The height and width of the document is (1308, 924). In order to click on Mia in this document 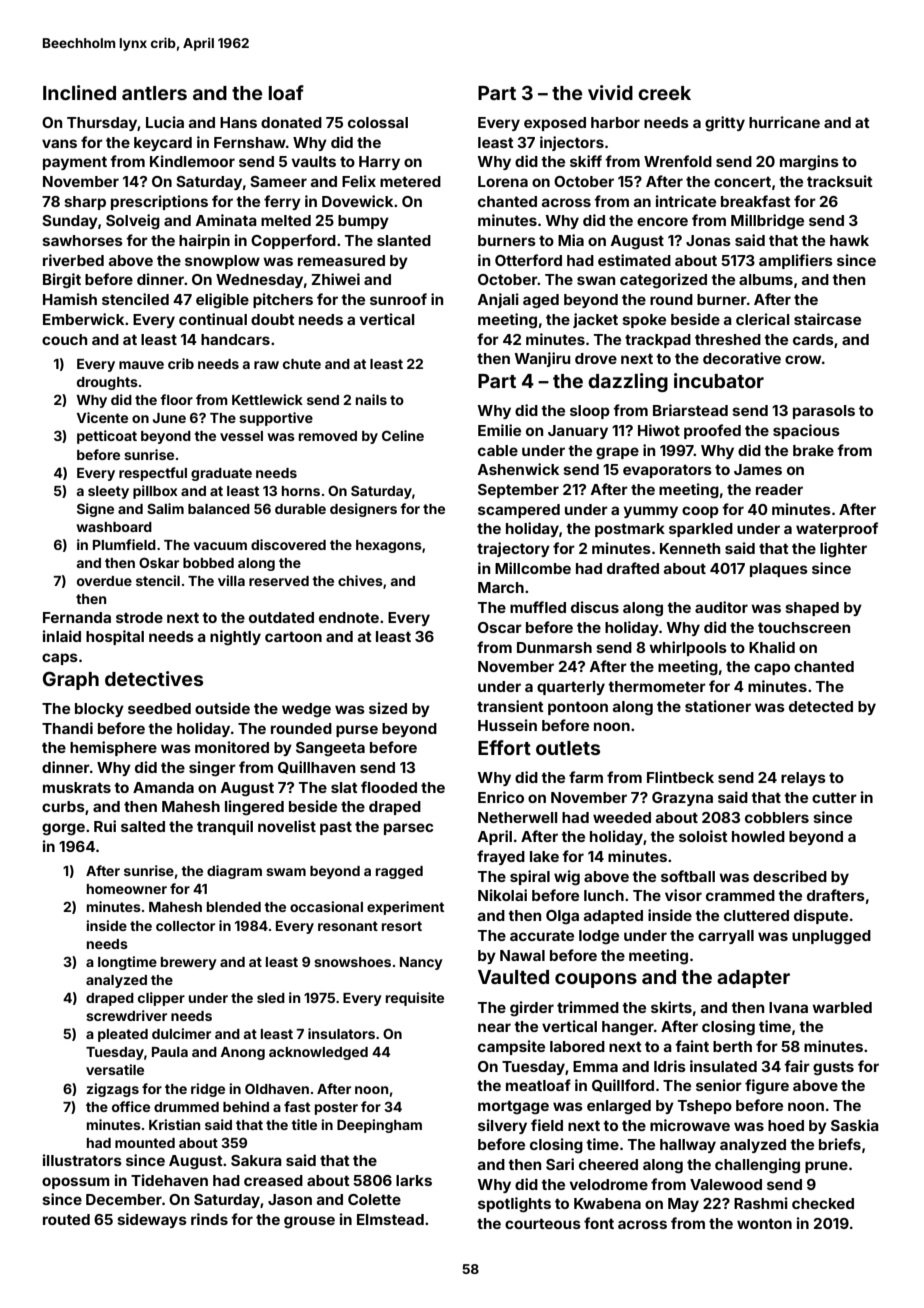, I will do `click(571, 240)`.
